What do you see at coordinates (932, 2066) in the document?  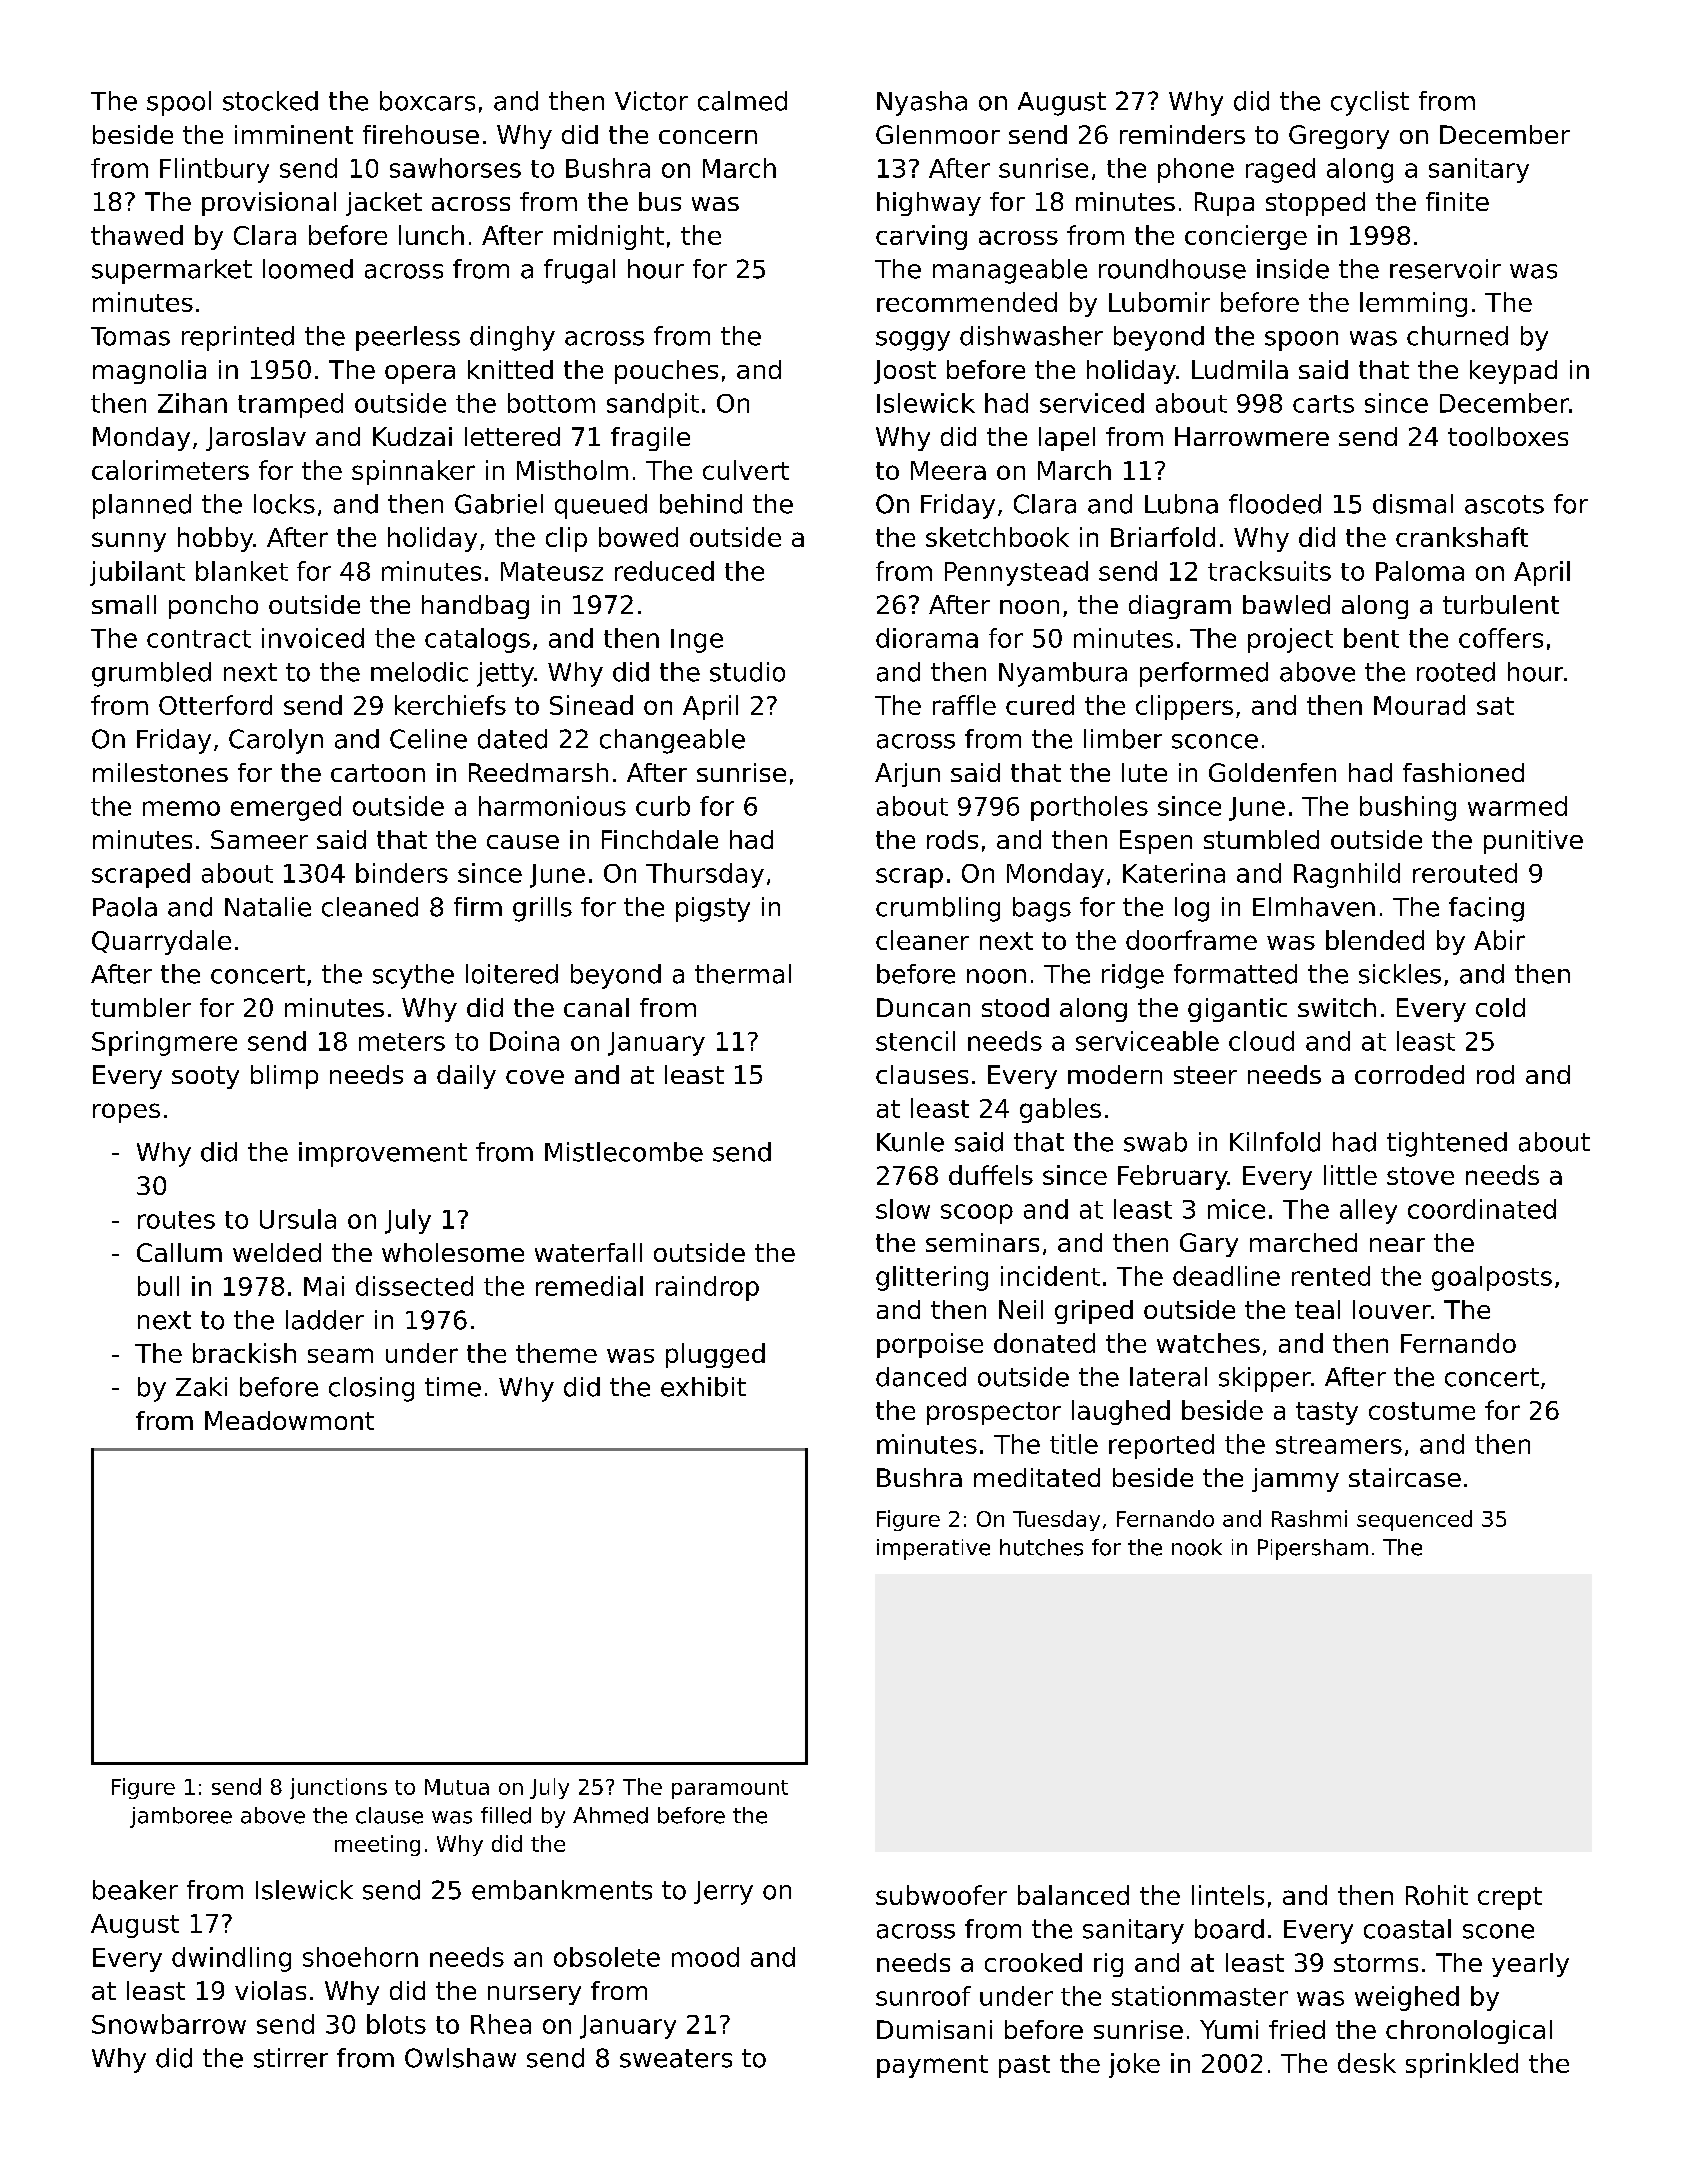 I see `payment` at bounding box center [932, 2066].
